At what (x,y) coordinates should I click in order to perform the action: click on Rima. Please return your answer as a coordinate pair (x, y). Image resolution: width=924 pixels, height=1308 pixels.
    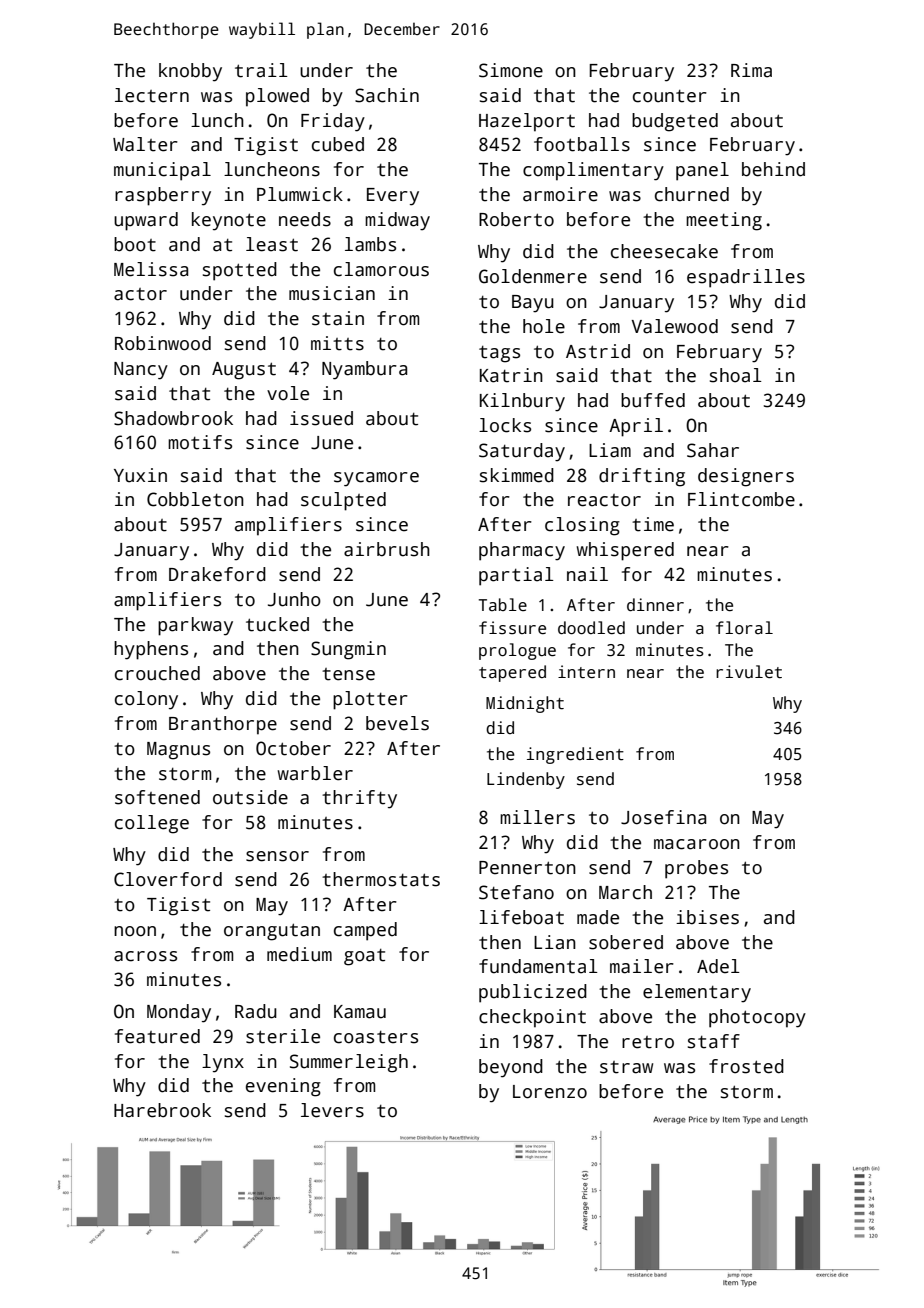
    Looking at the image, I should click on (751, 70).
